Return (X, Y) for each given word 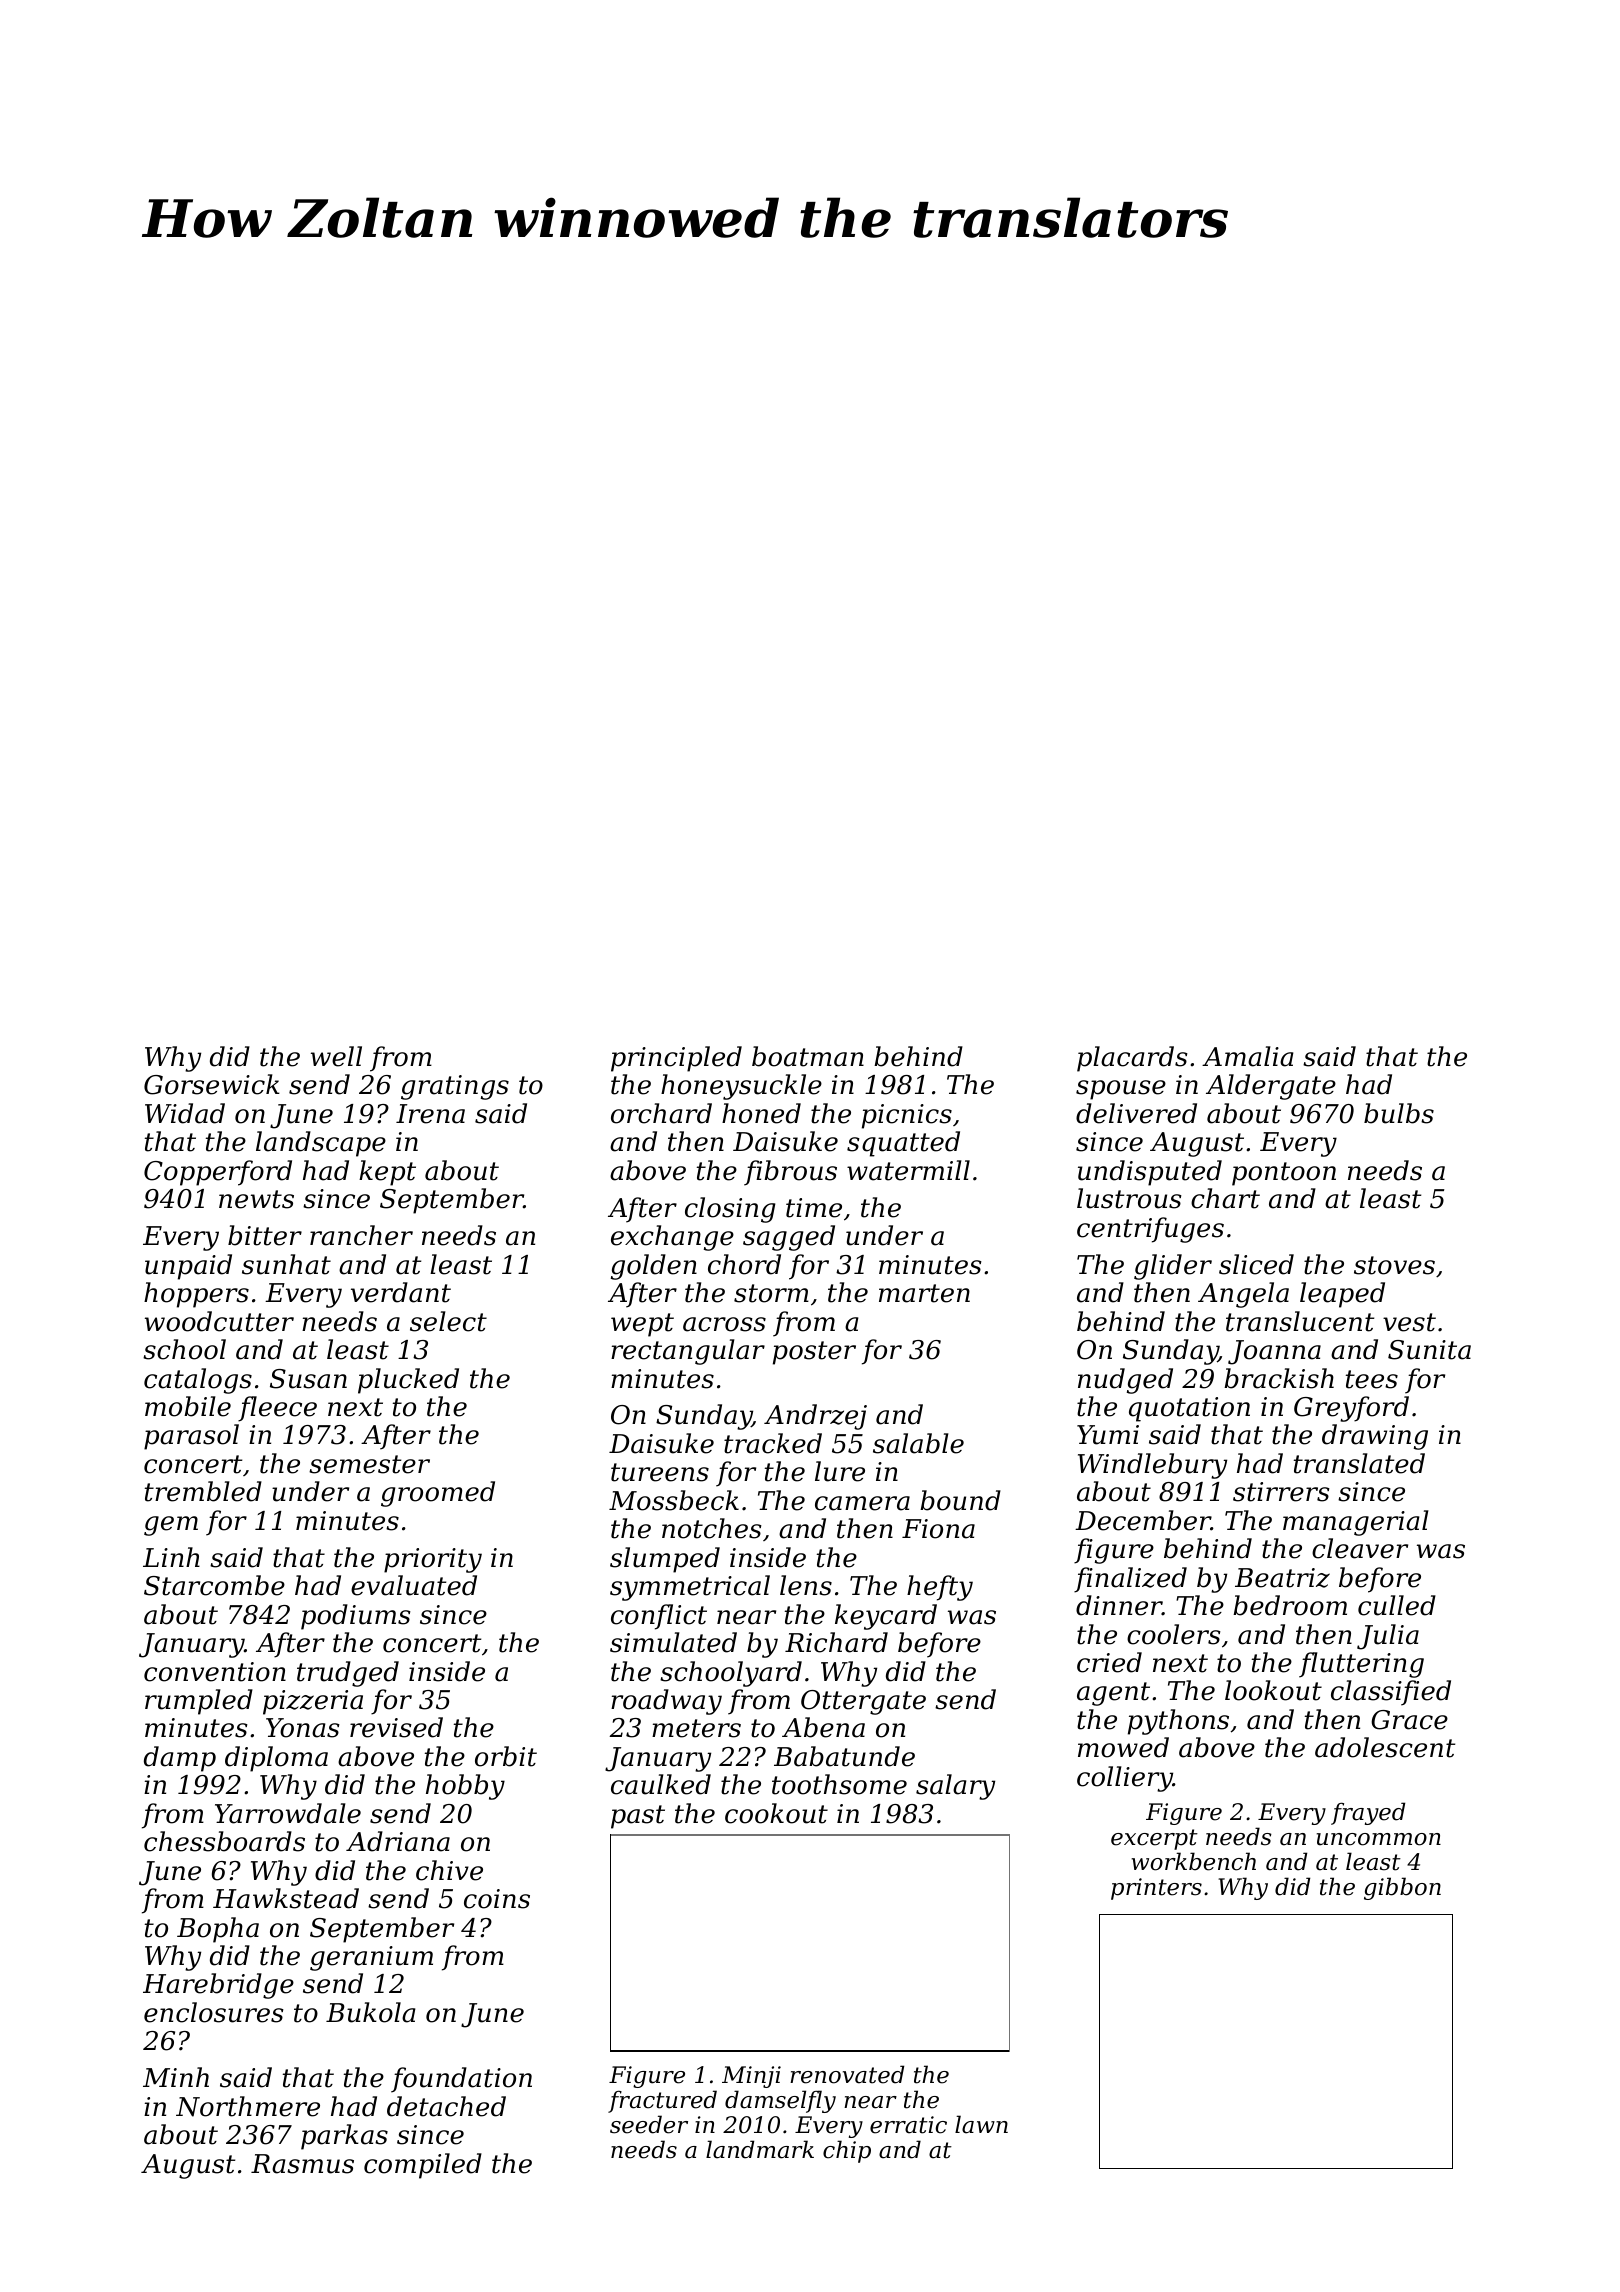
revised (396, 1727)
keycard (886, 1617)
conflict (659, 1617)
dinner (1119, 1605)
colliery (1125, 1779)
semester (369, 1464)
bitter (265, 1235)
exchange (672, 1238)
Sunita (1429, 1350)
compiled (423, 2166)
